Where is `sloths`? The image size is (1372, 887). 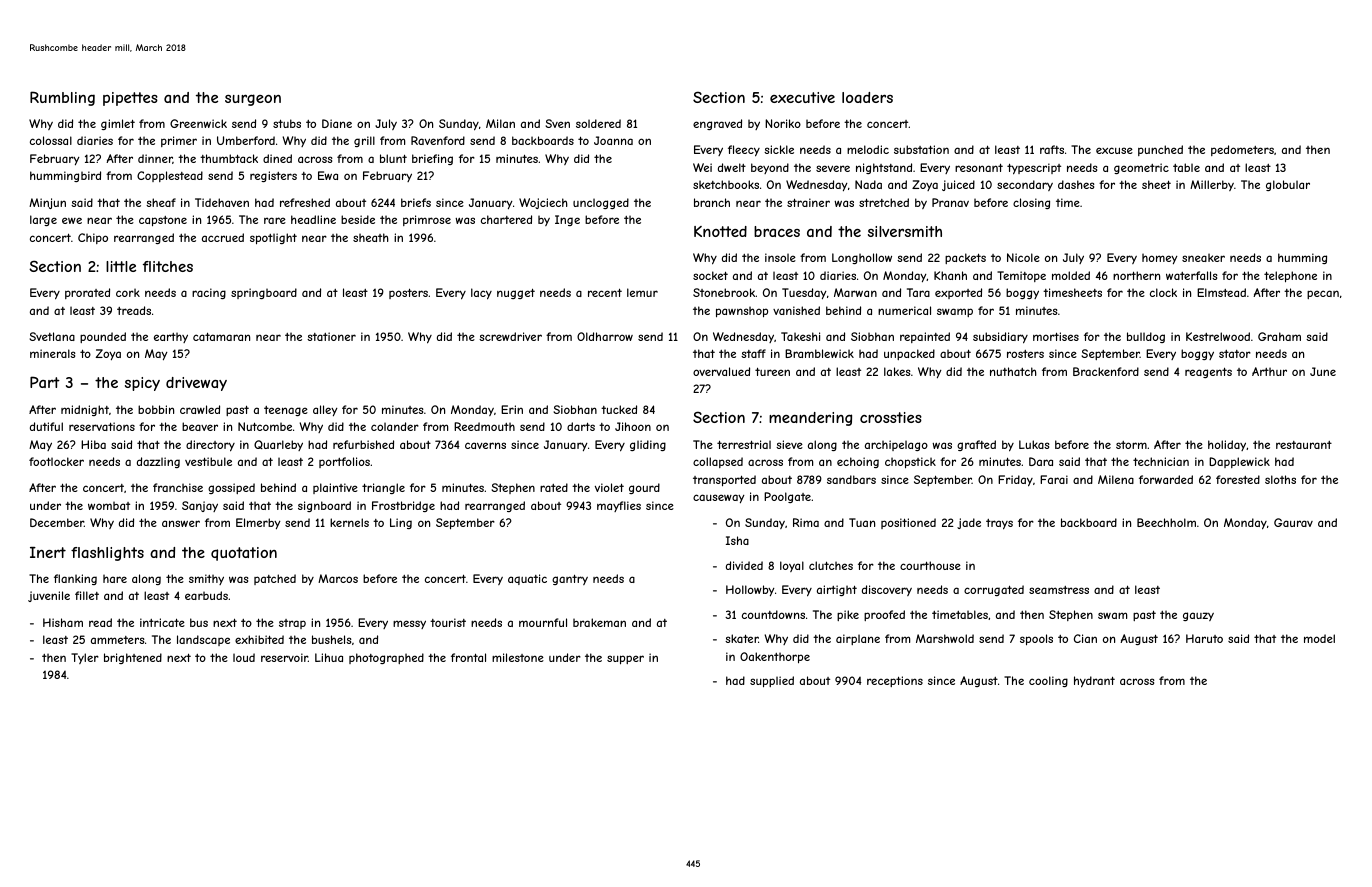
sloths is located at coordinates (1280, 479).
